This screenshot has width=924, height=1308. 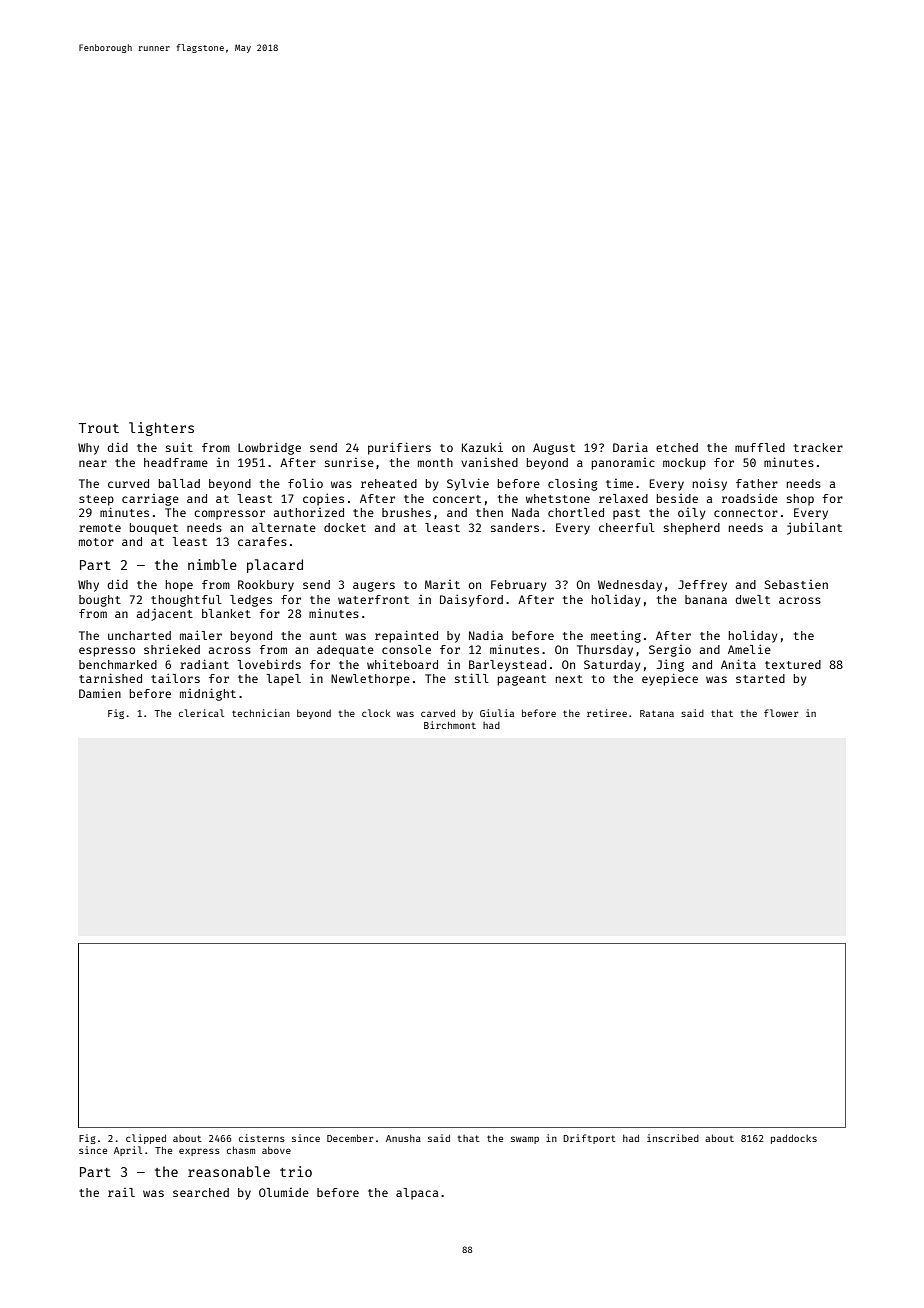 I want to click on ballad, so click(x=179, y=483).
